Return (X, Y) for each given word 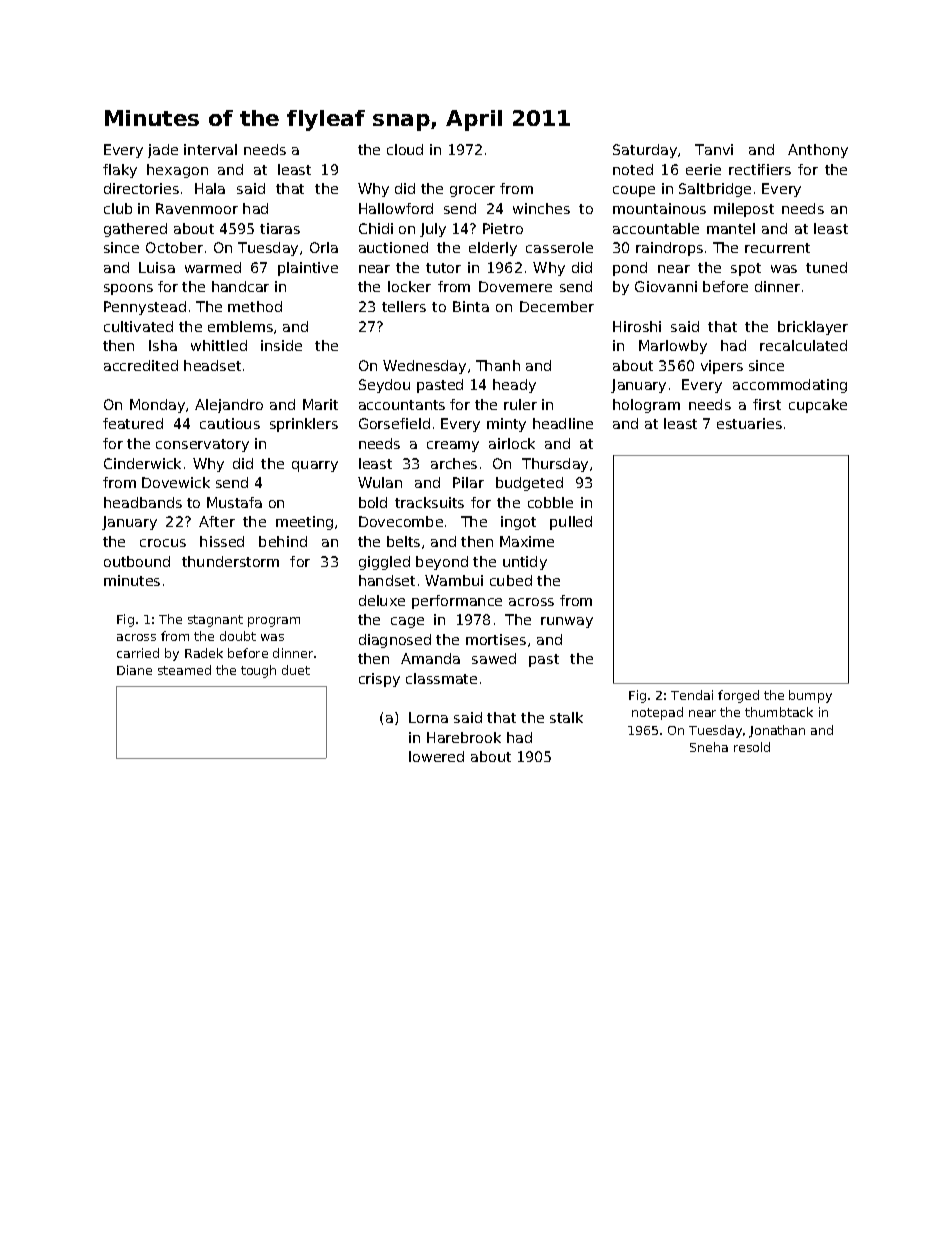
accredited (141, 365)
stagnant (215, 621)
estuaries (749, 423)
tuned (826, 267)
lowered (436, 756)
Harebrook (464, 737)
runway (567, 622)
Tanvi (714, 149)
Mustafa (234, 502)
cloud (405, 149)
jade (163, 151)
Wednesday (424, 367)
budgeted (529, 484)
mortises (496, 639)
